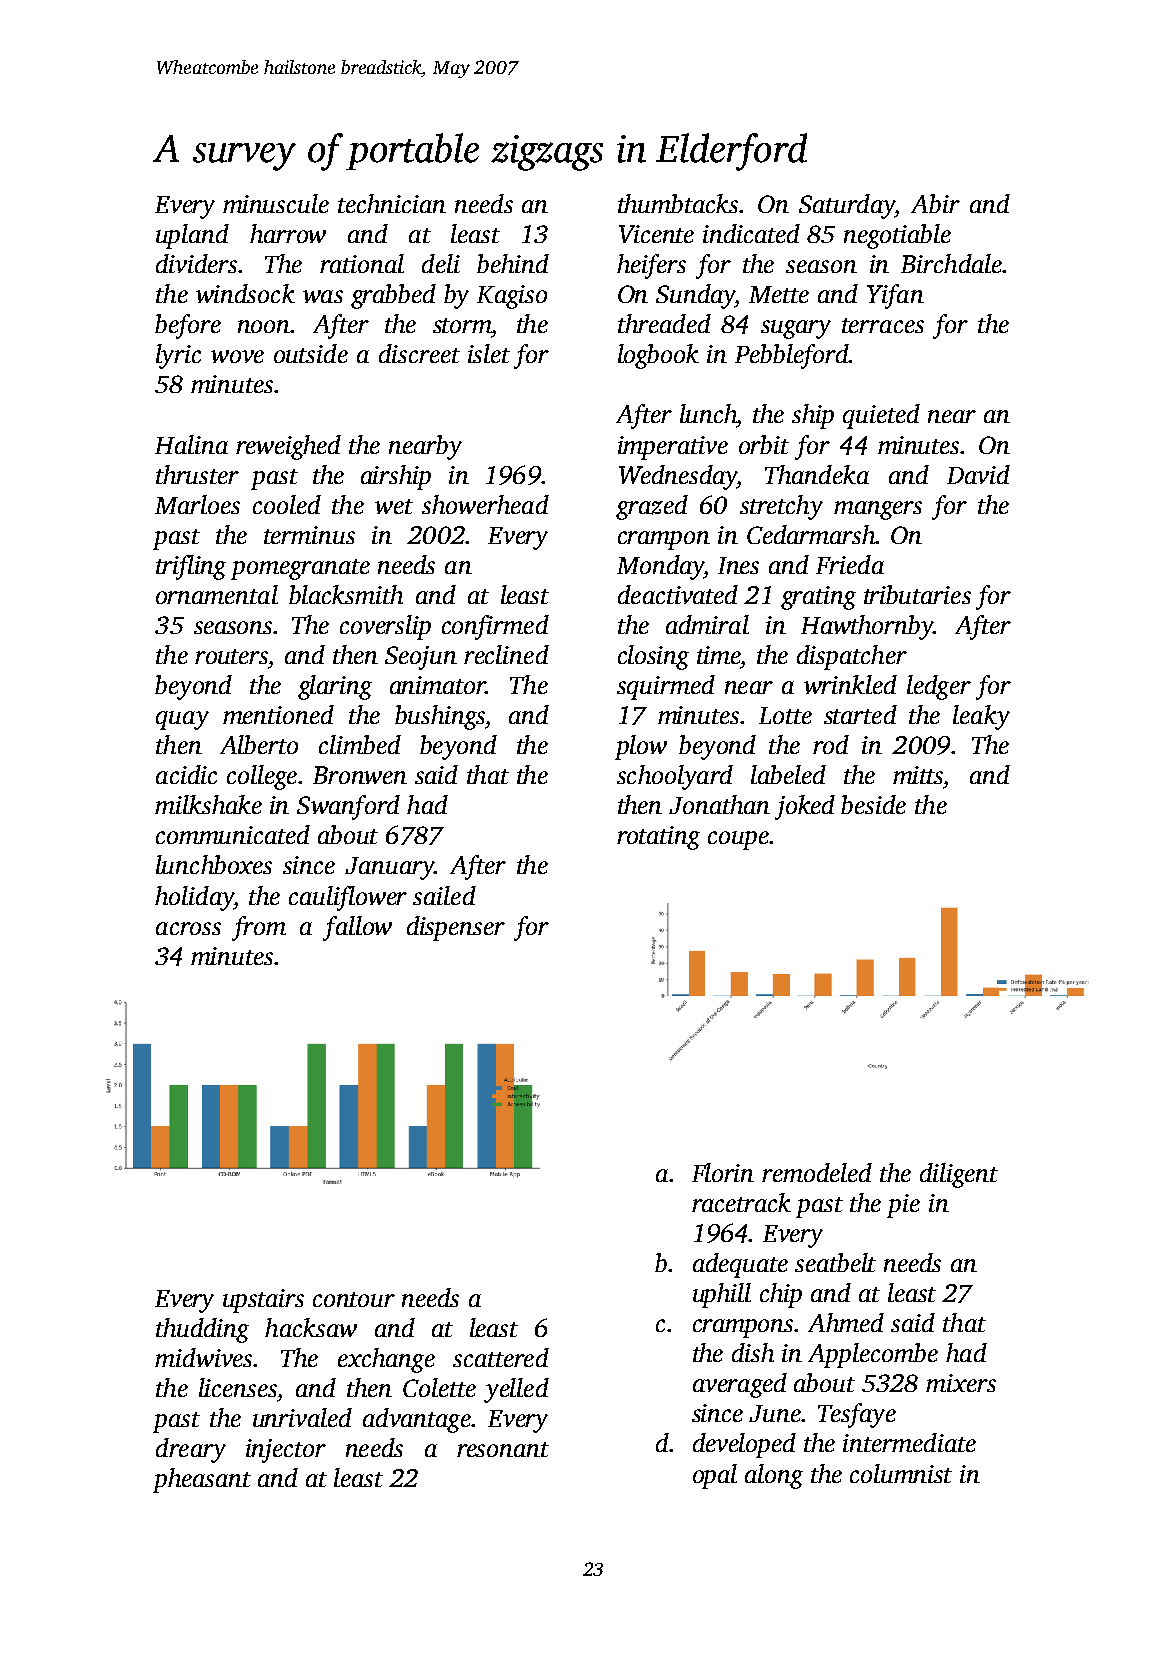 The width and height of the screenshot is (1165, 1654). Describe the element at coordinates (978, 474) in the screenshot. I see `David` at that location.
